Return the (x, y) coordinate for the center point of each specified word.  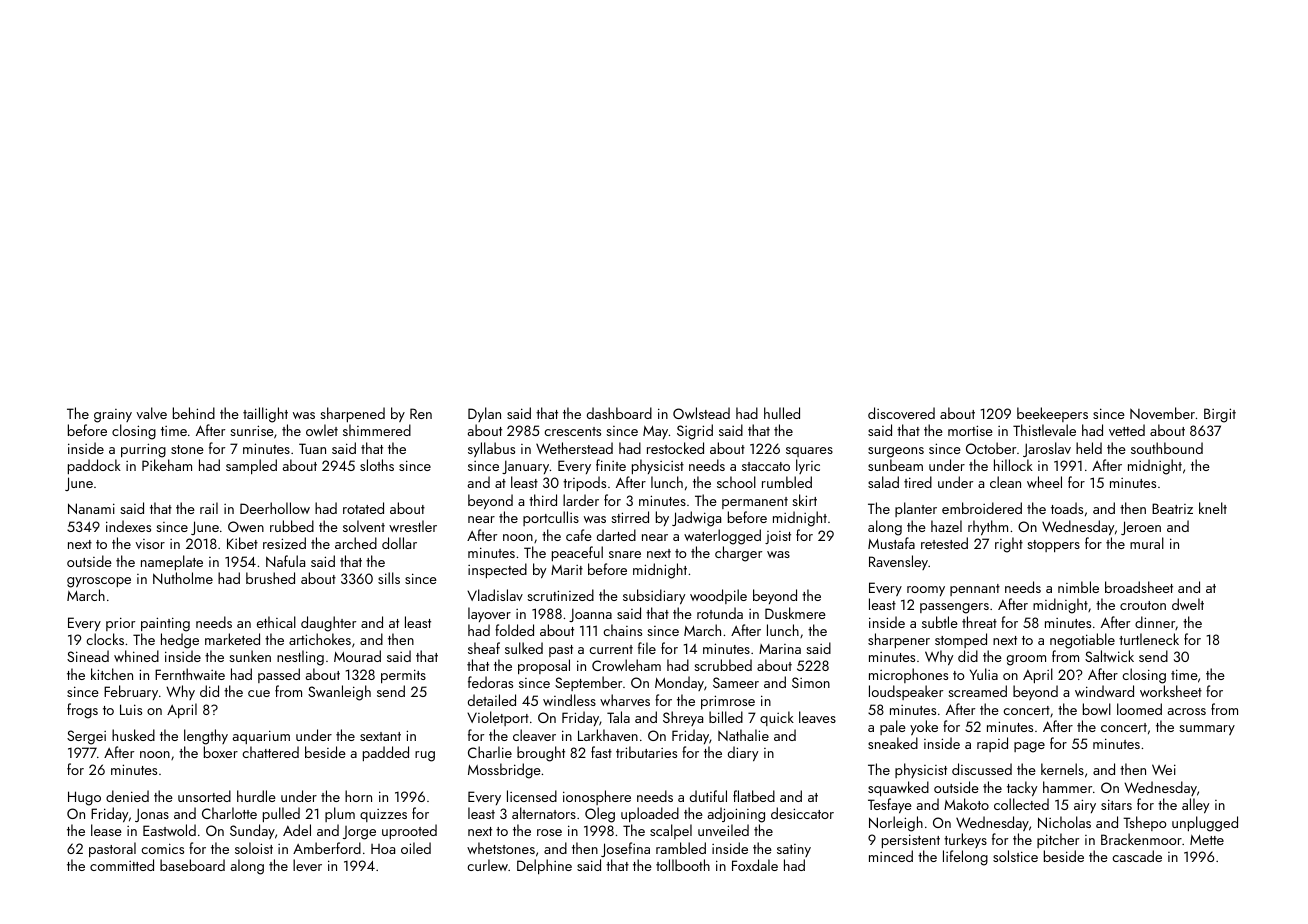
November (1162, 413)
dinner (1155, 623)
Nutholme (183, 578)
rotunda (720, 613)
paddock (94, 466)
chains (622, 630)
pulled (281, 814)
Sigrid (695, 432)
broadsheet (1139, 587)
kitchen (112, 674)
